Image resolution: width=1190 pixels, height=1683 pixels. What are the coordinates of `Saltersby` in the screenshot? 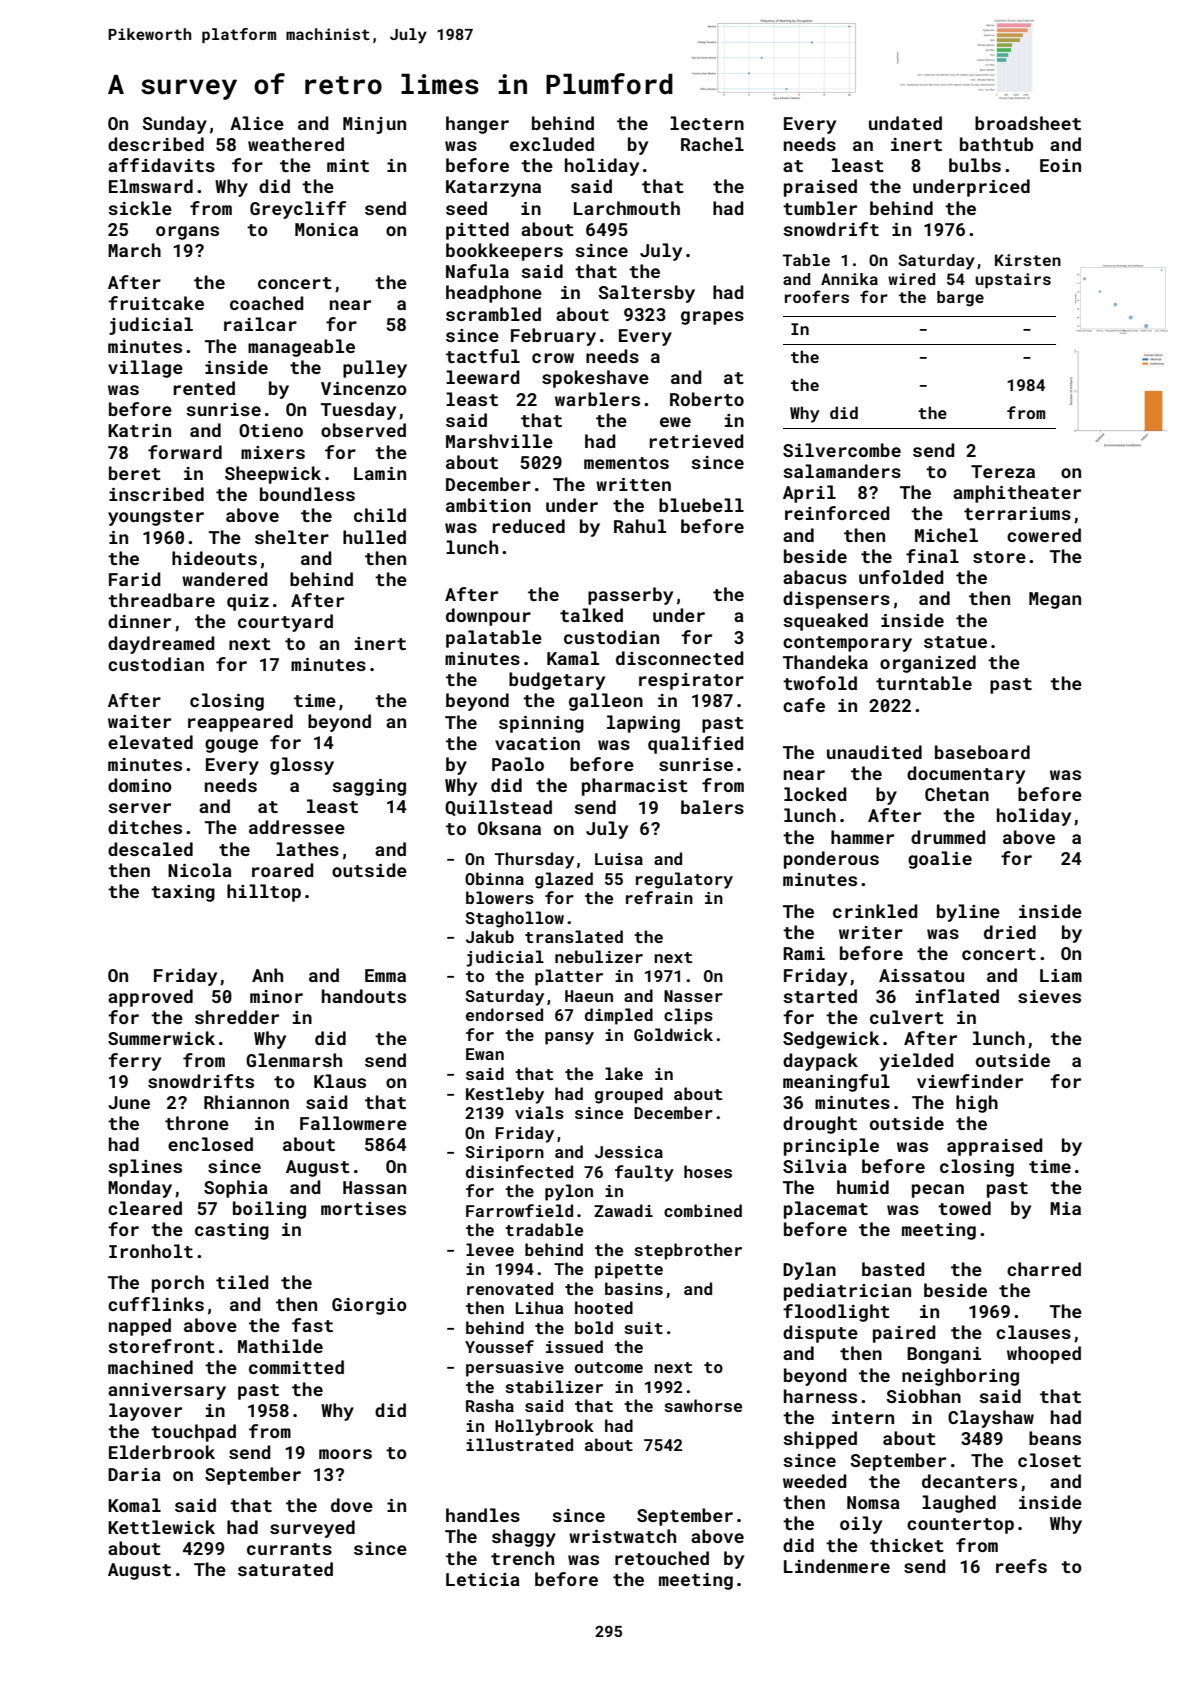 It's located at (646, 294).
